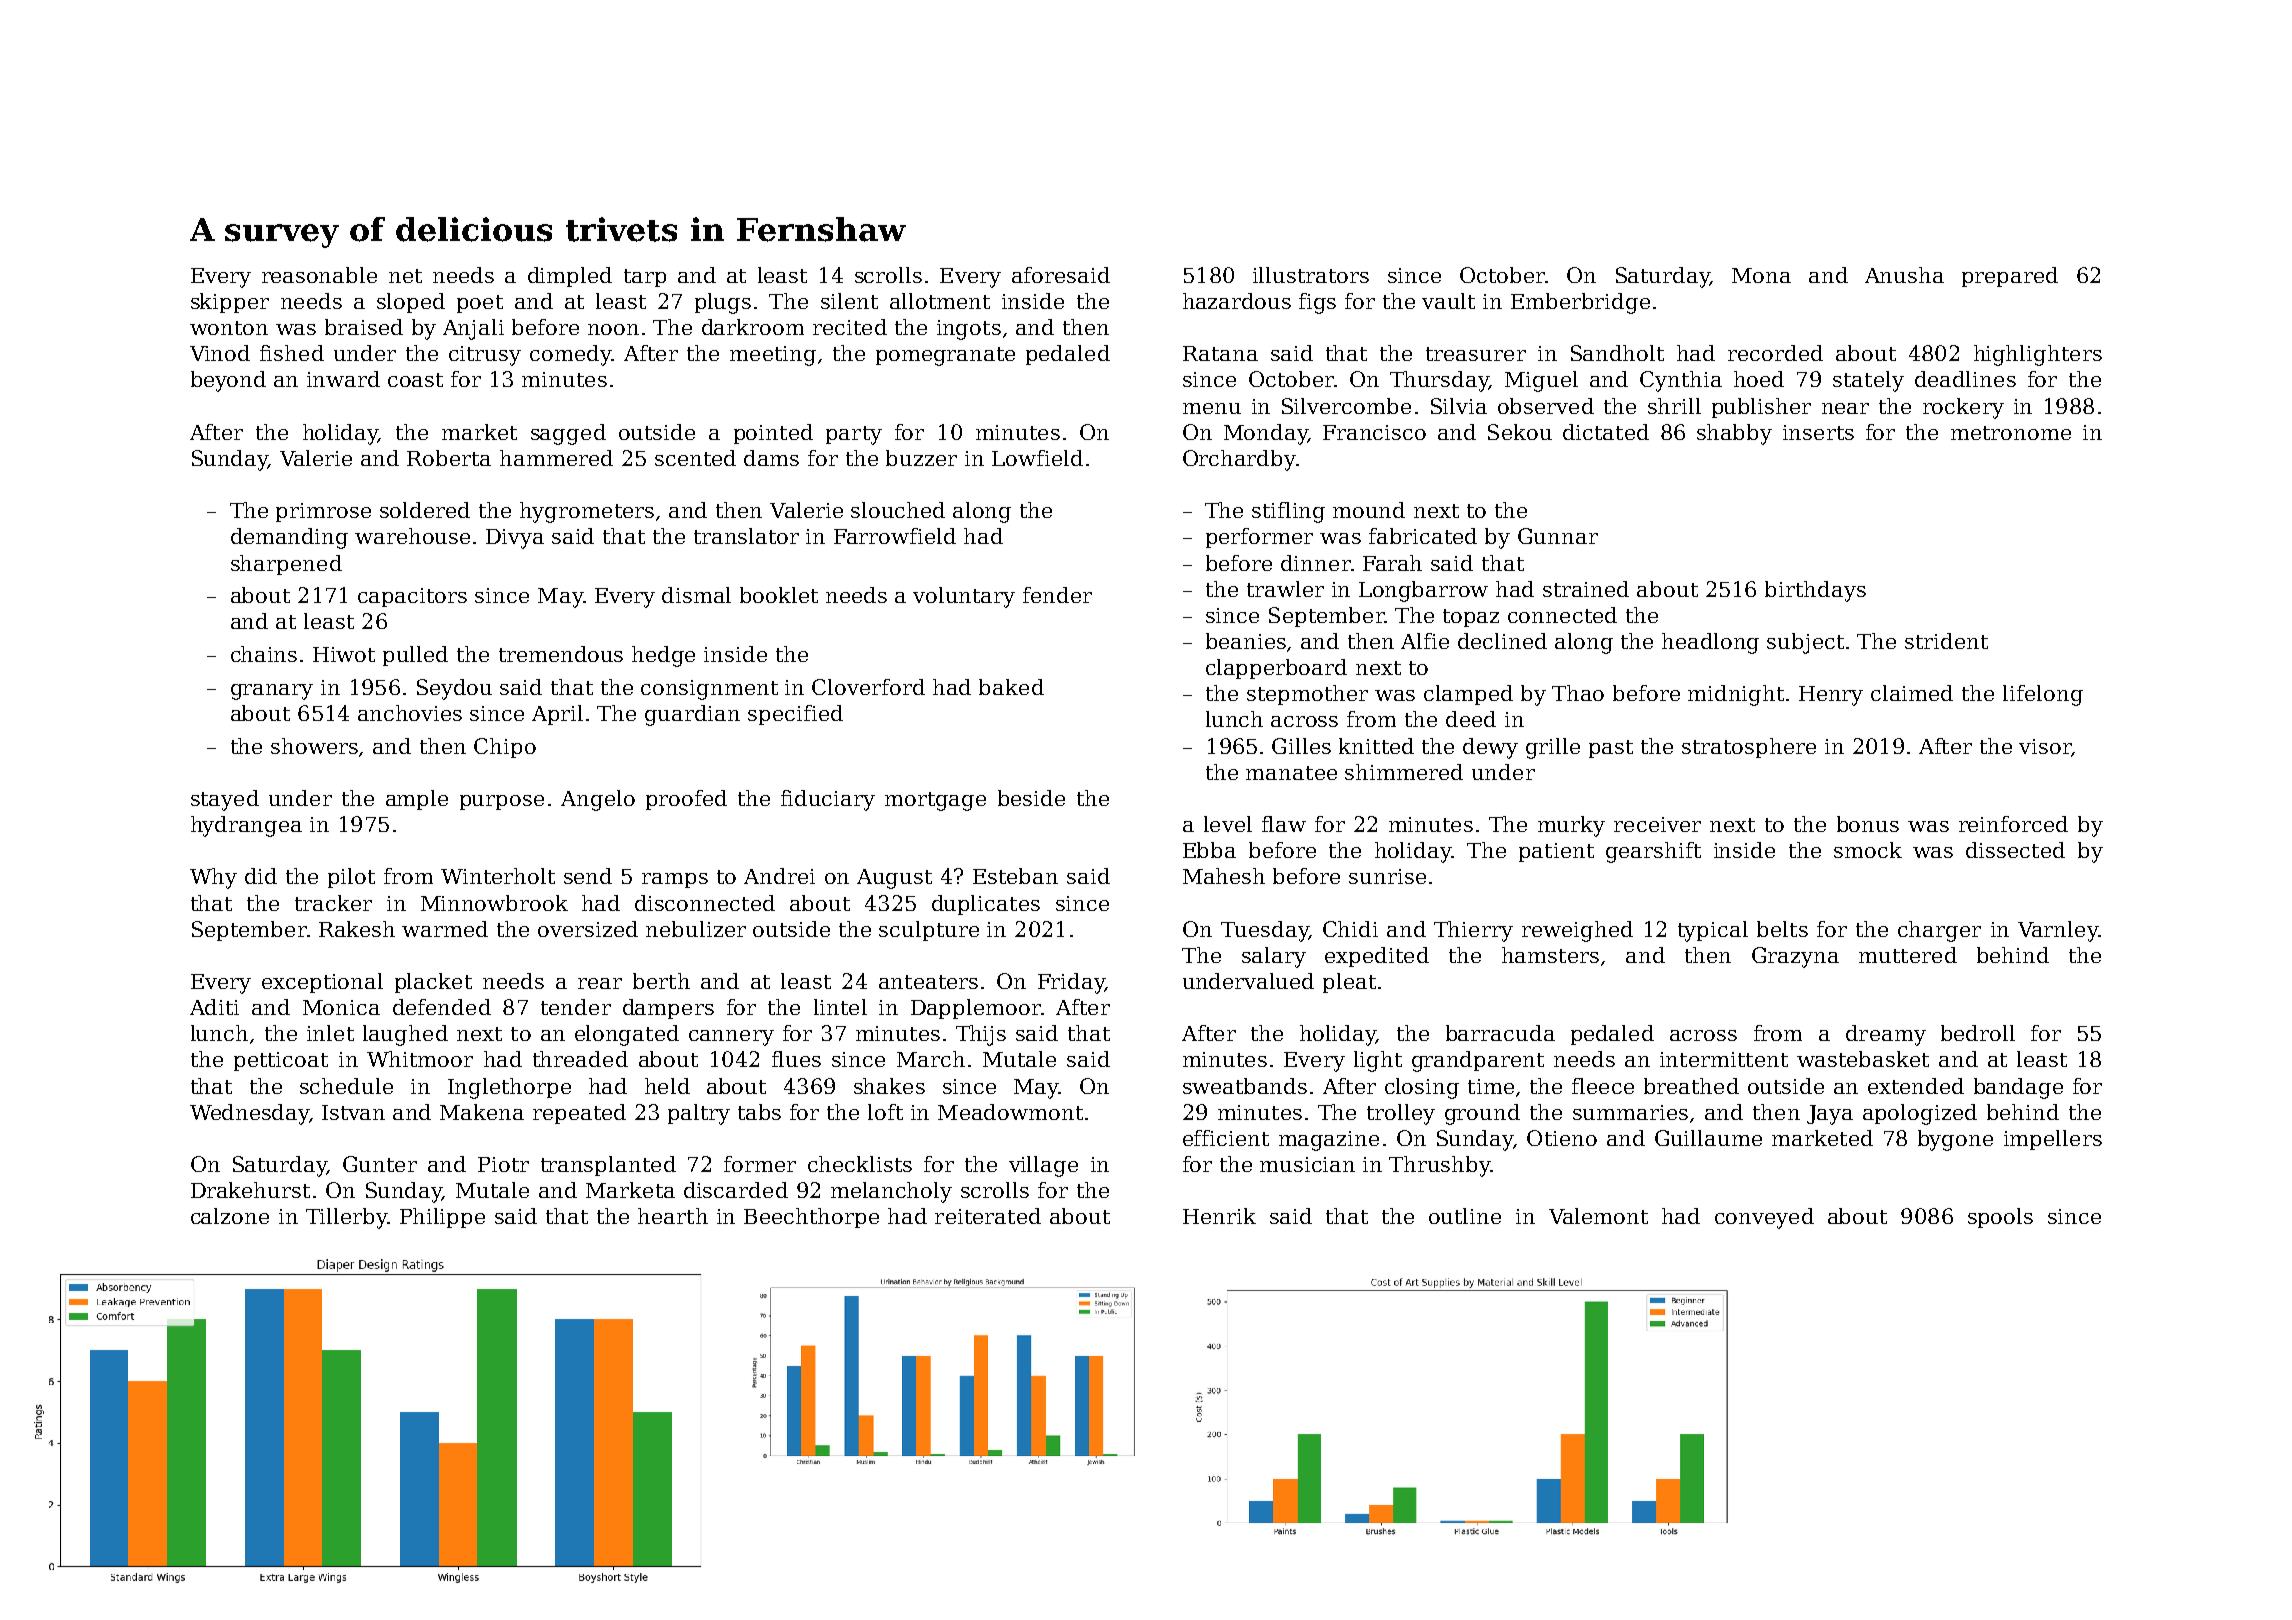 The height and width of the screenshot is (1620, 2292). What do you see at coordinates (1440, 1166) in the screenshot?
I see `Thrushby` at bounding box center [1440, 1166].
